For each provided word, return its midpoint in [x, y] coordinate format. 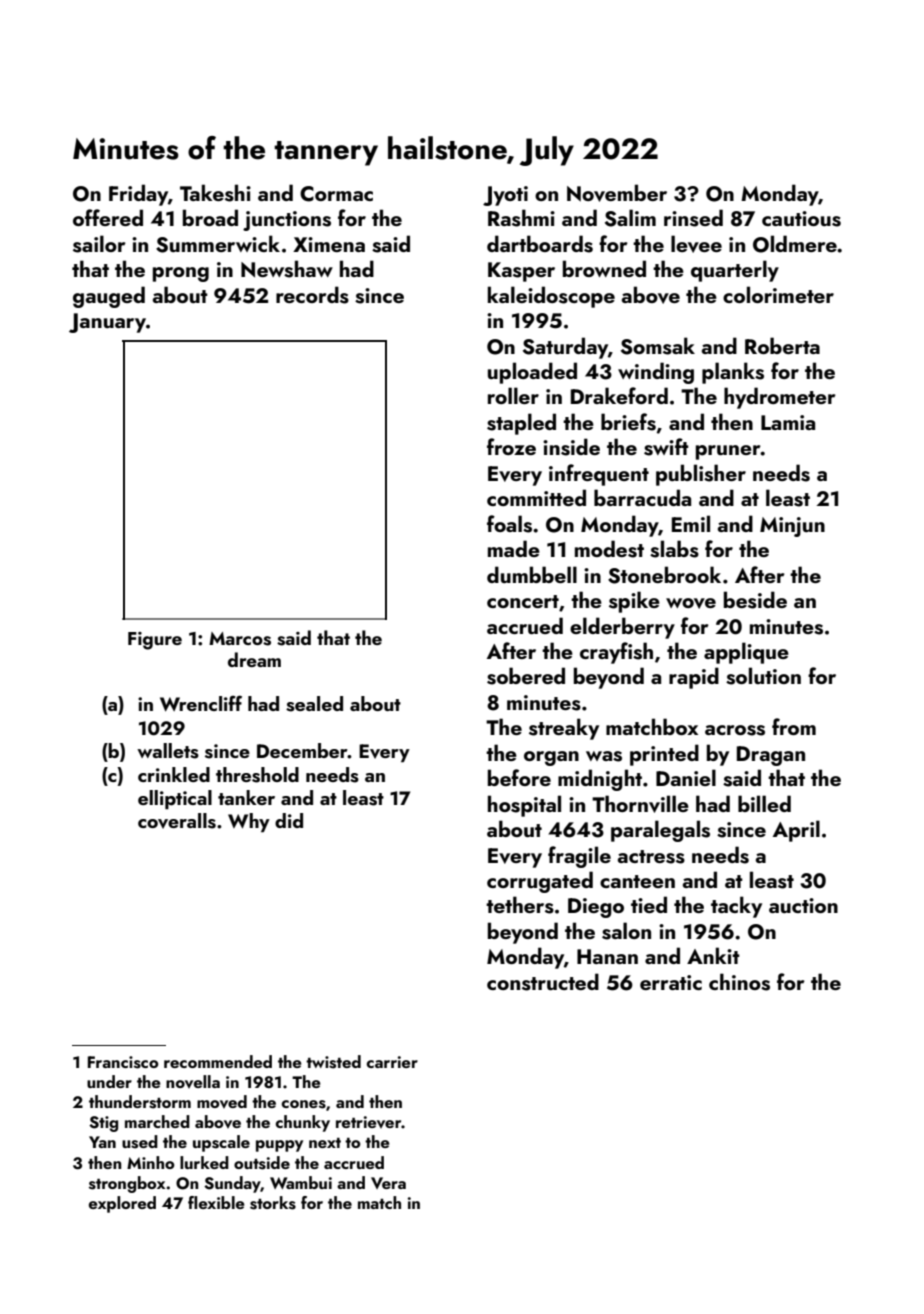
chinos [739, 982]
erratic [671, 982]
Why [249, 822]
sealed [314, 704]
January [107, 323]
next [325, 1143]
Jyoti [505, 196]
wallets [168, 751]
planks [733, 373]
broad [210, 217]
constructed [543, 982]
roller [513, 395]
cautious [801, 219]
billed [764, 803]
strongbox [127, 1184]
